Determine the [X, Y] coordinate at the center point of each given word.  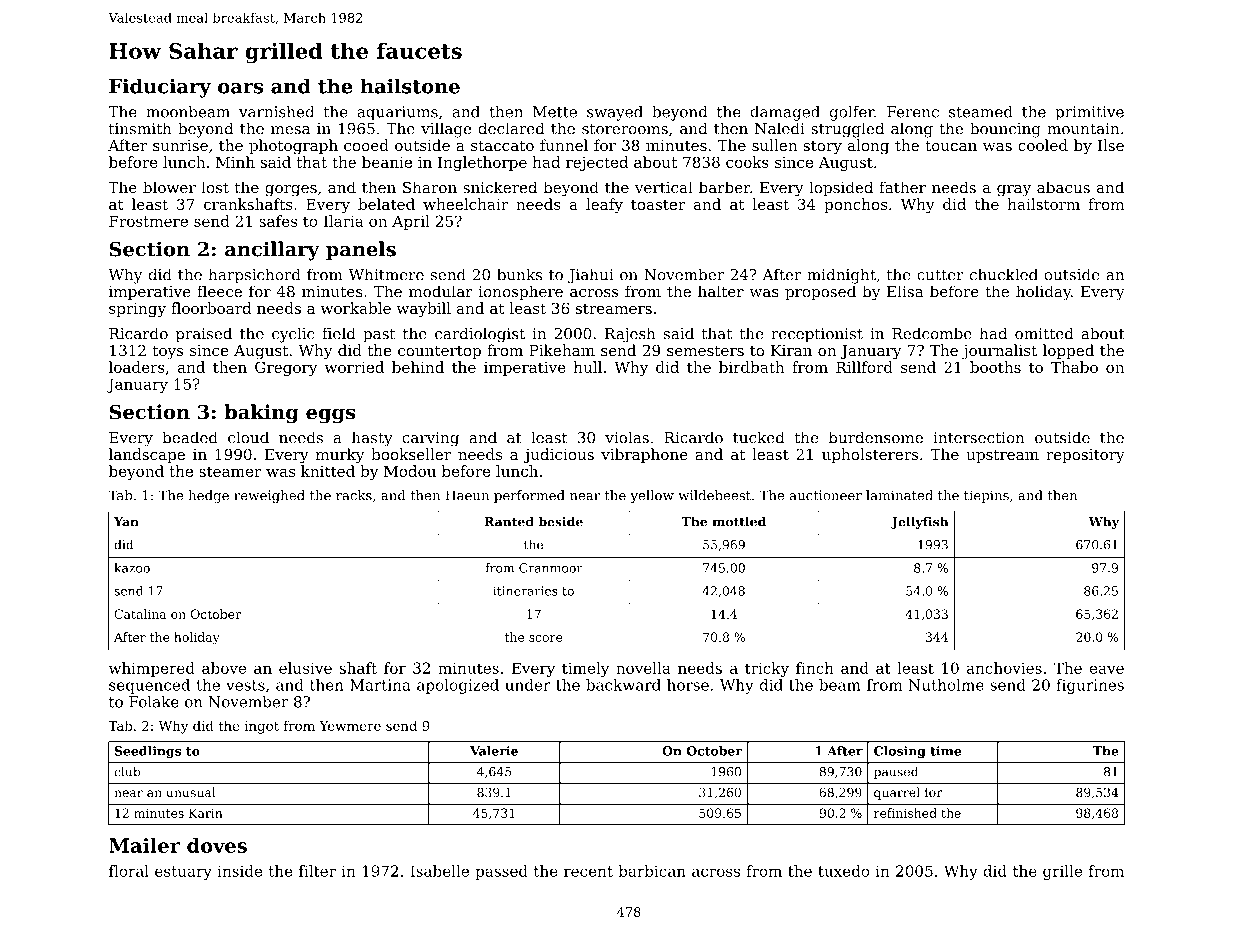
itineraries [525, 591]
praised [204, 335]
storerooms [625, 129]
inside [240, 871]
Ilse [1111, 145]
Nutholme [946, 685]
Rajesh [630, 335]
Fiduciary [160, 88]
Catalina [140, 614]
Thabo [1074, 367]
